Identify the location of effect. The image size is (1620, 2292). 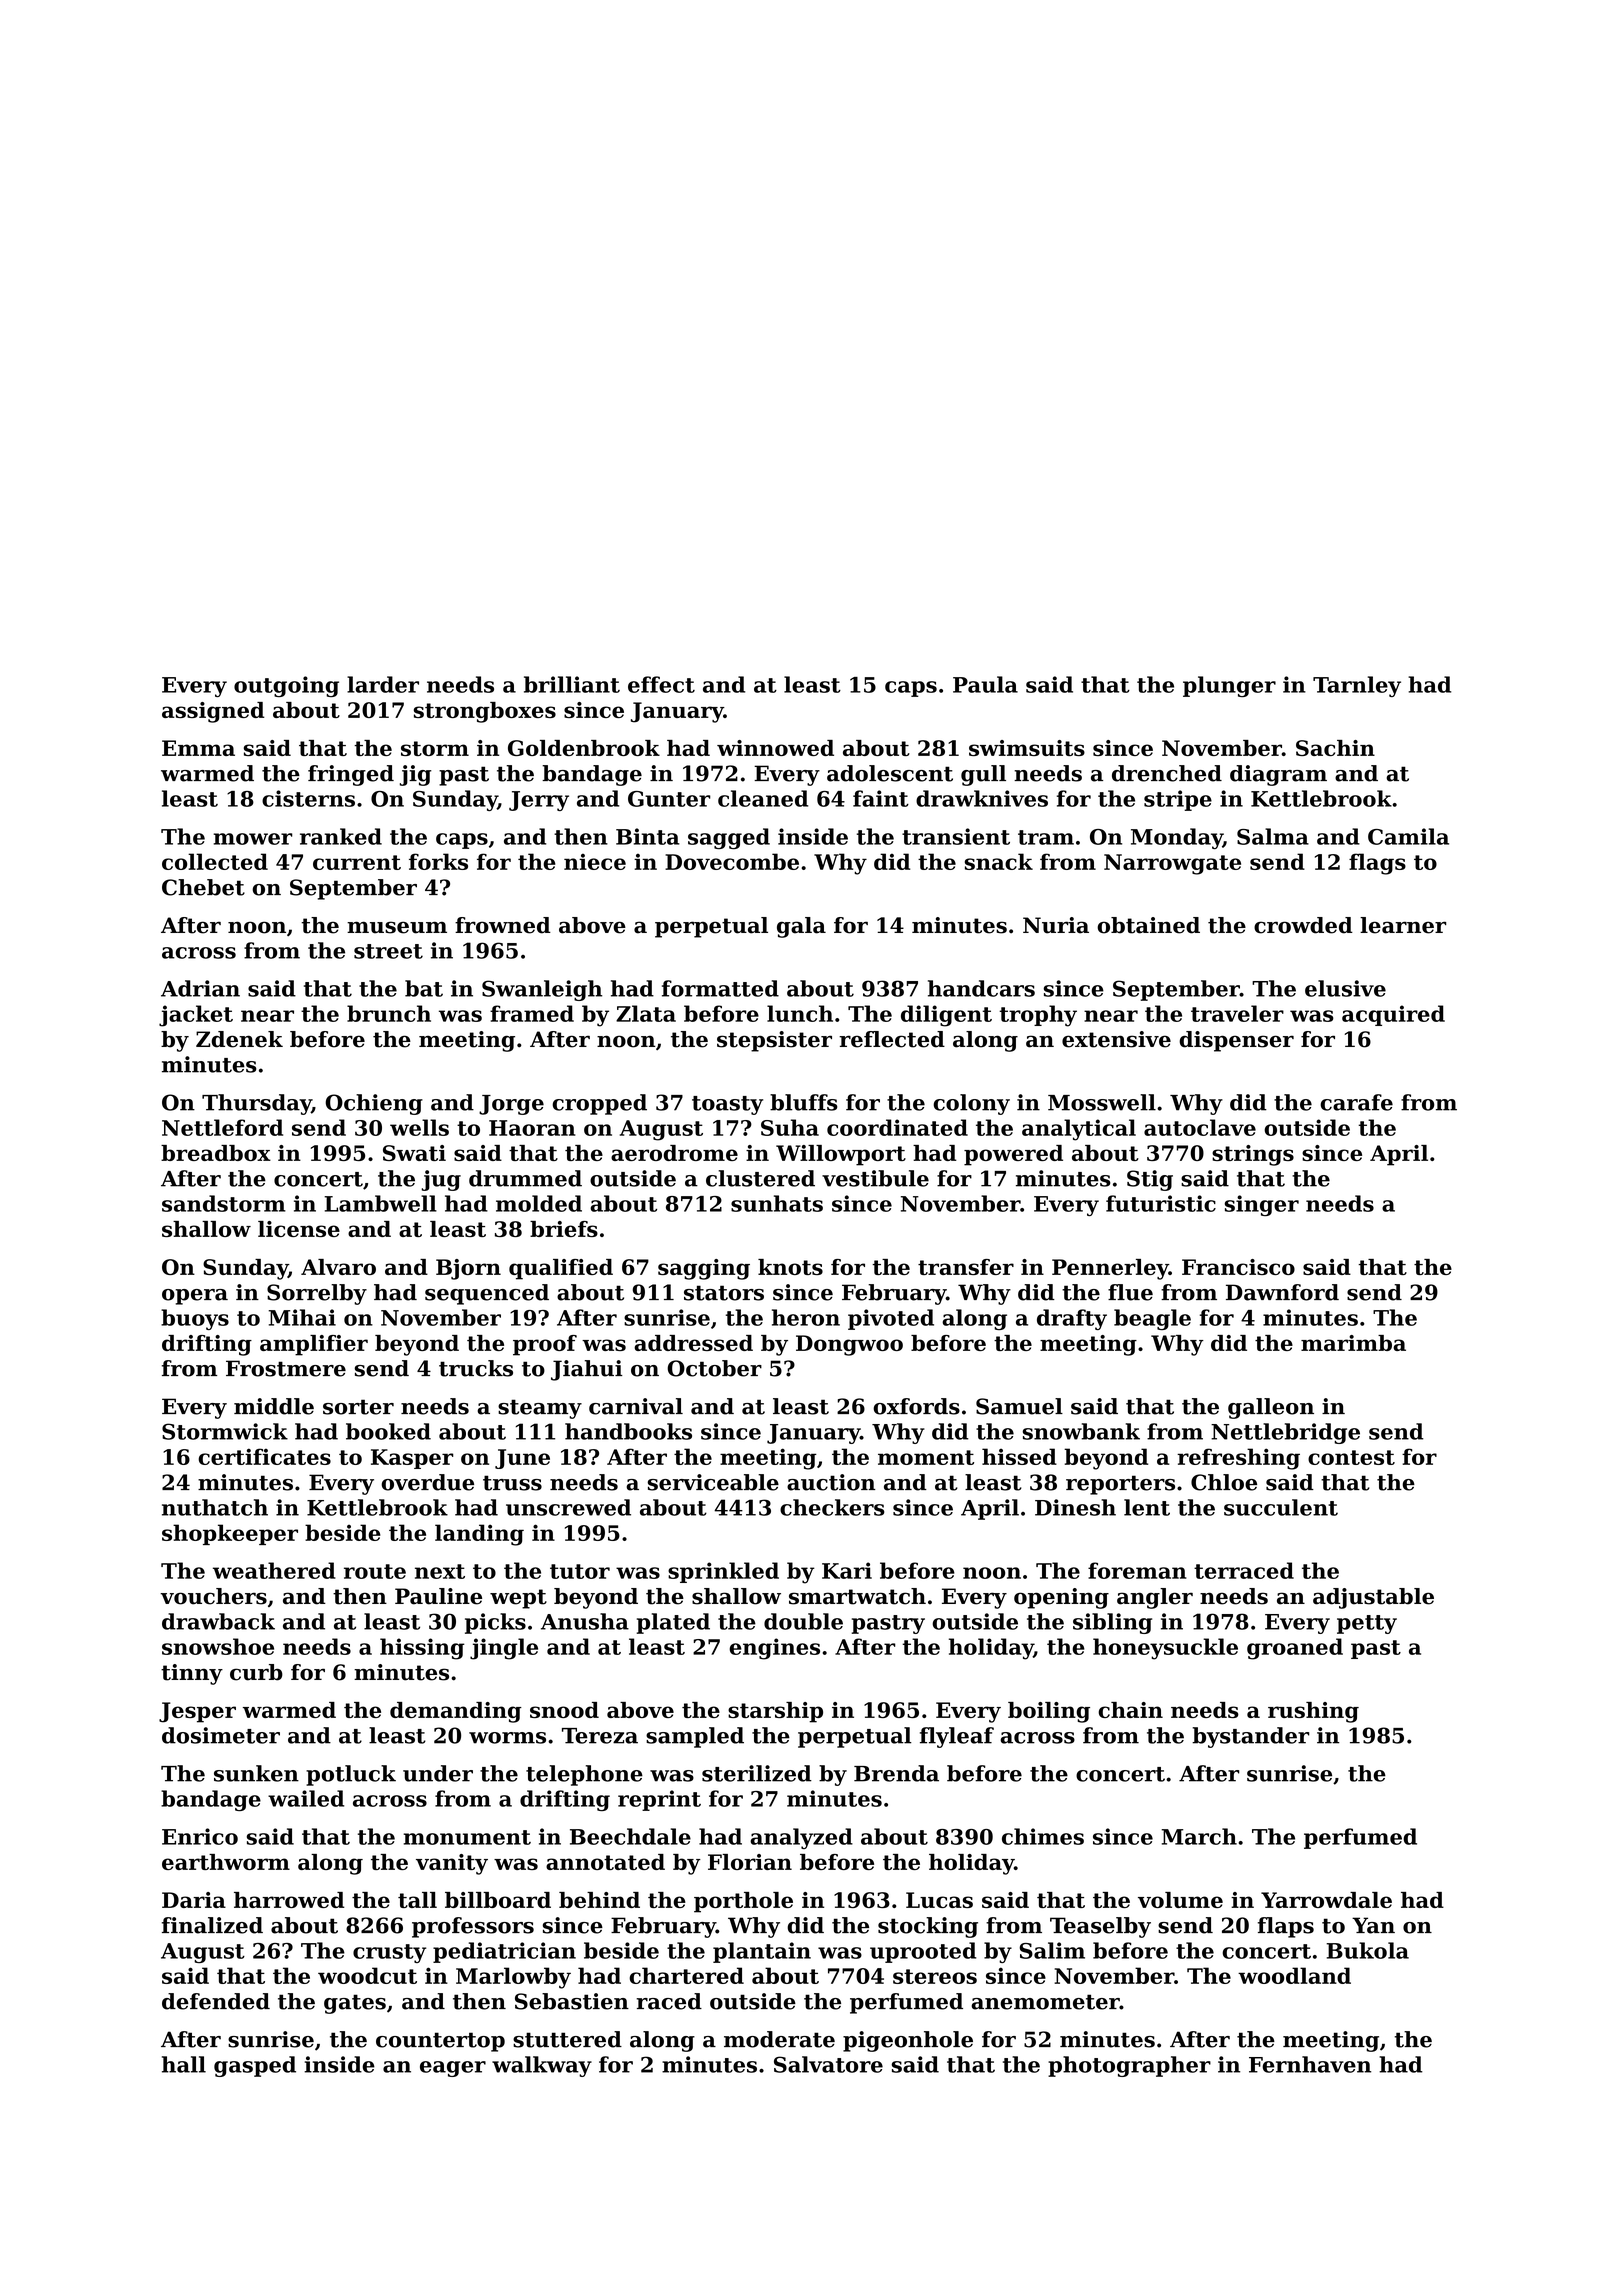
(661, 684).
